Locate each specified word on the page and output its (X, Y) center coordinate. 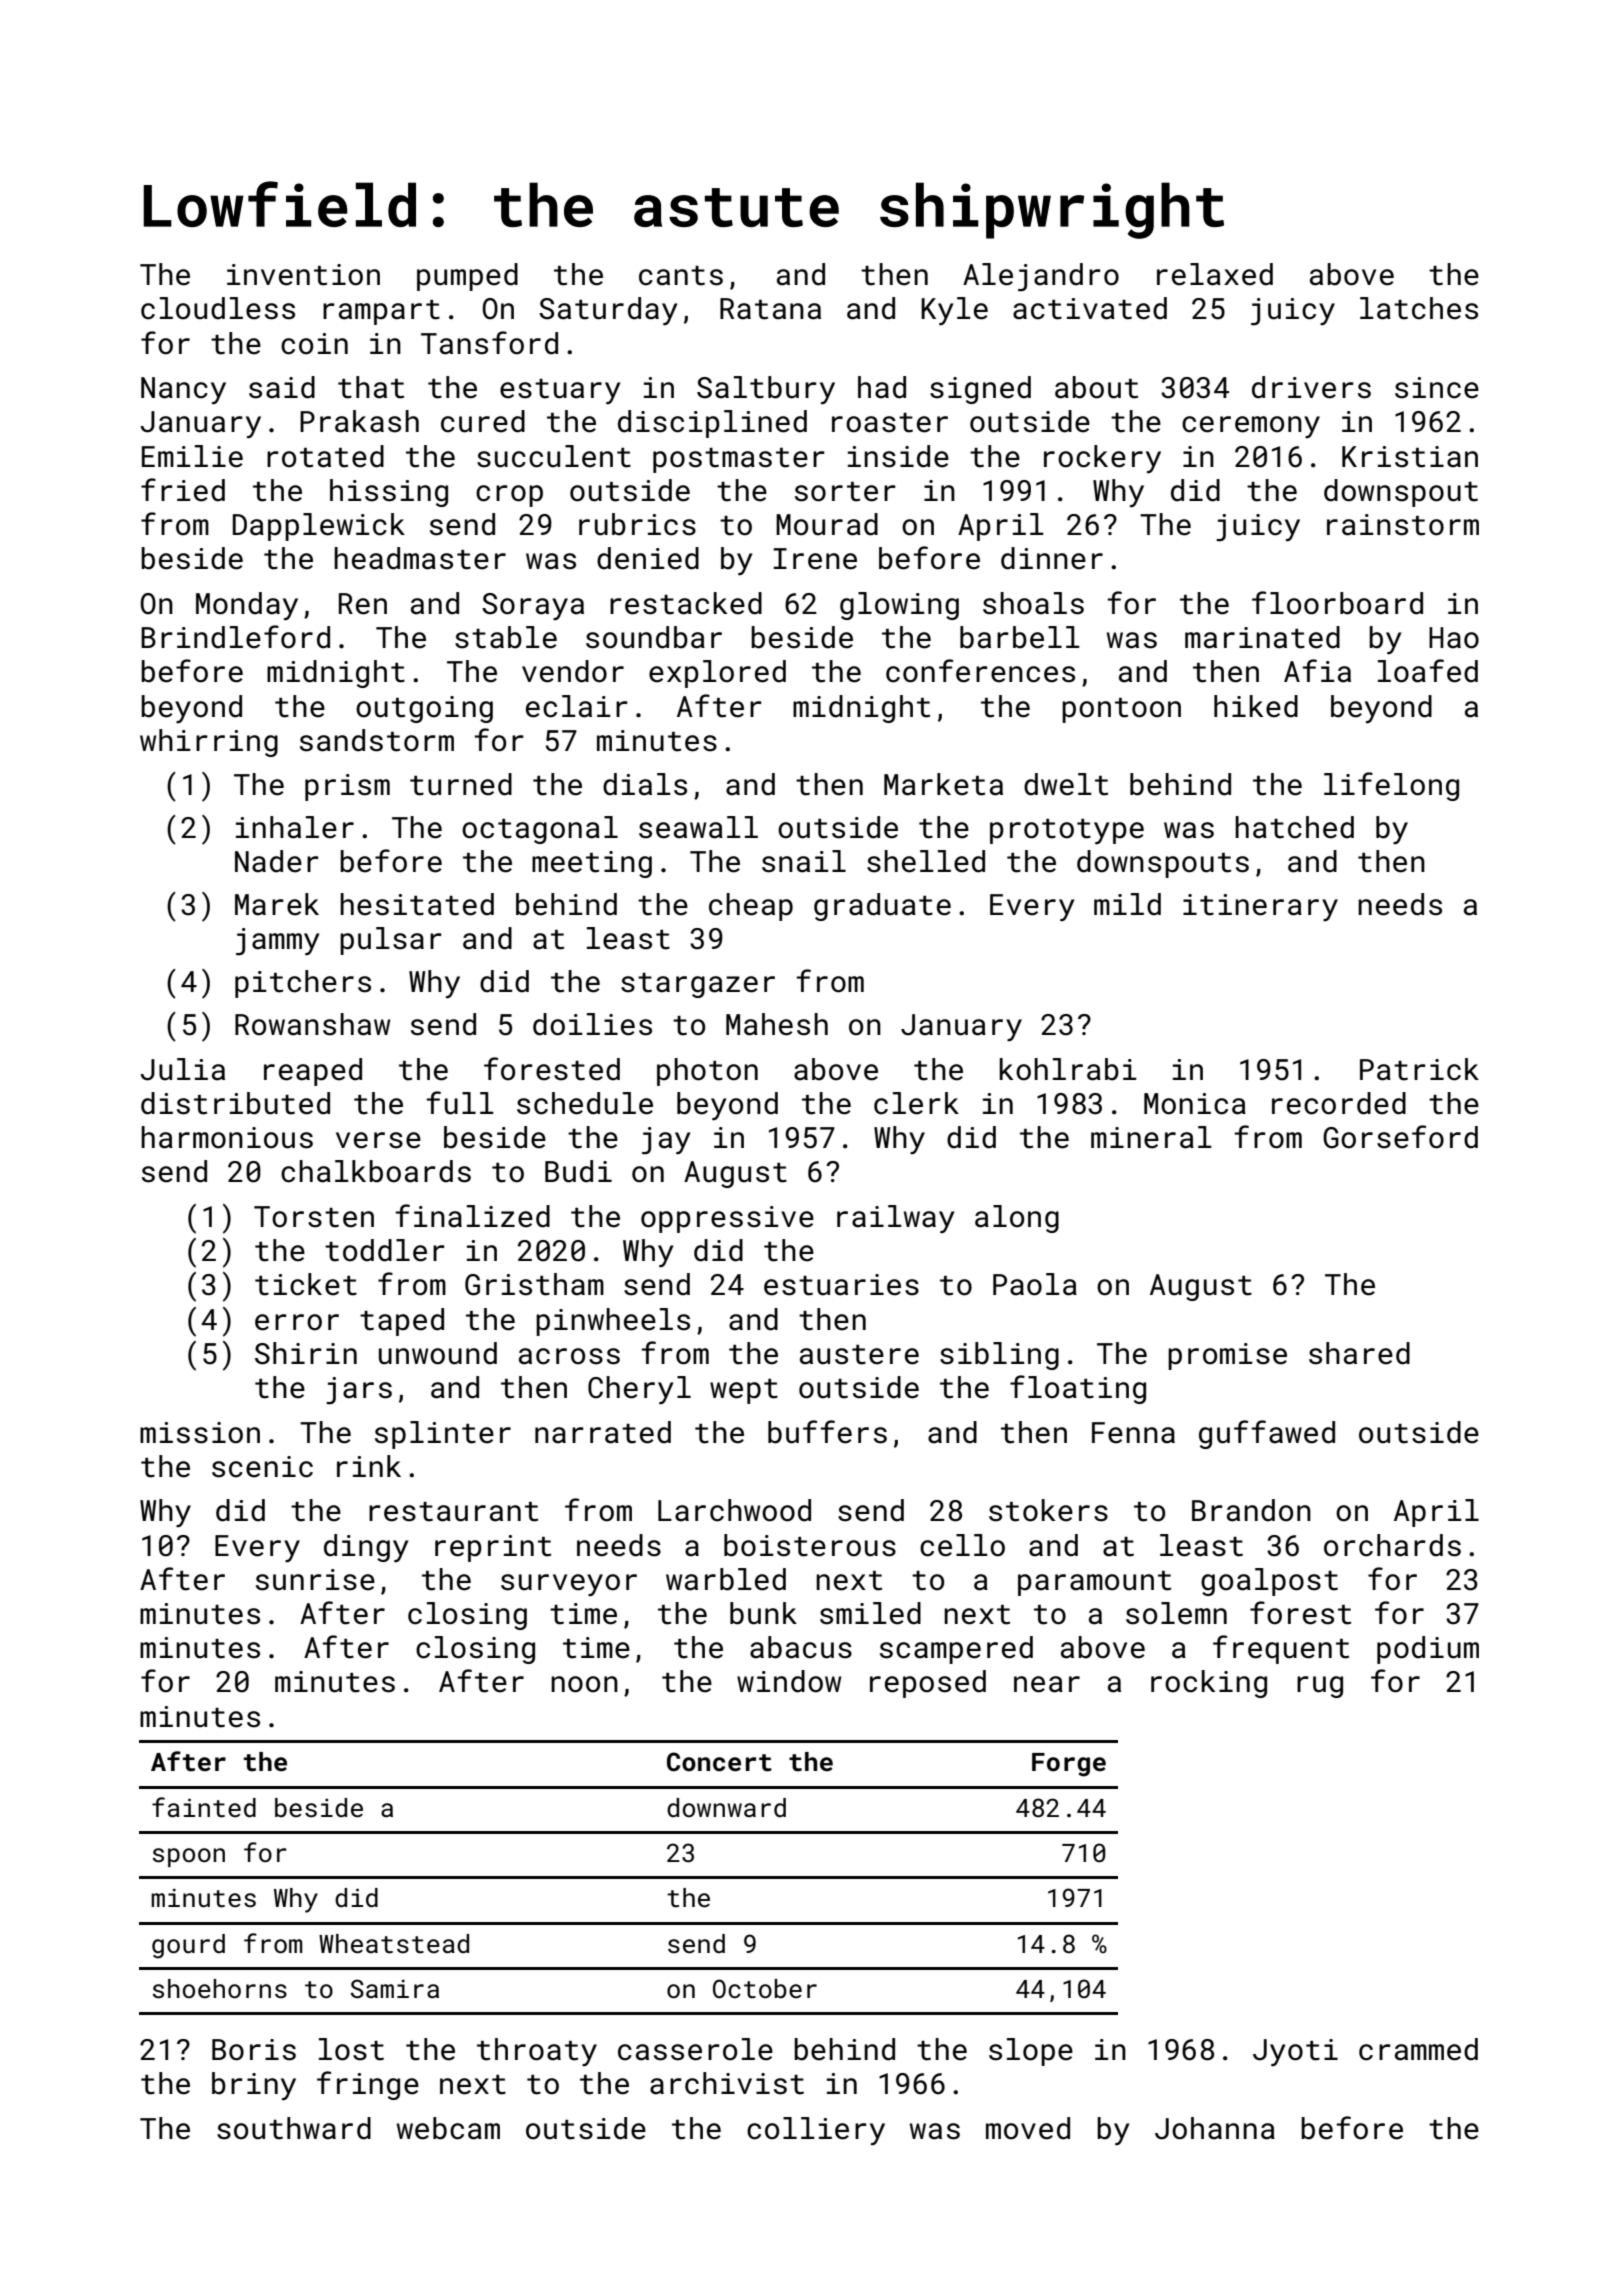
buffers (827, 1432)
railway (895, 1219)
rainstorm (1403, 525)
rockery (1102, 459)
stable (506, 637)
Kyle (954, 311)
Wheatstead (394, 1944)
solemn (1176, 1613)
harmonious (227, 1137)
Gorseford (1400, 1137)
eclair (577, 706)
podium (1428, 1650)
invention (303, 275)
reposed (928, 1684)
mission (200, 1433)
